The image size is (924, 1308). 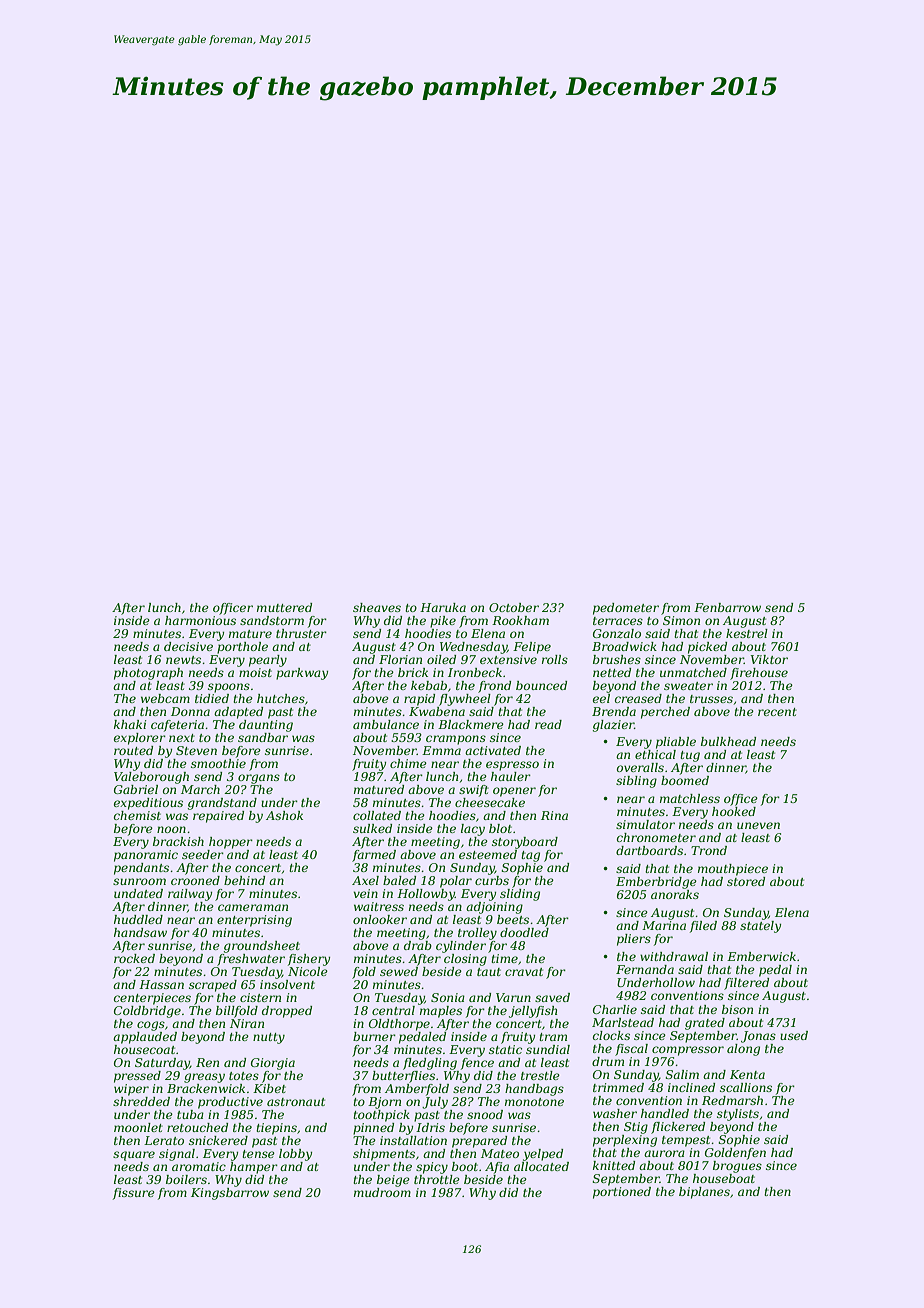 What do you see at coordinates (555, 659) in the image?
I see `rolls` at bounding box center [555, 659].
